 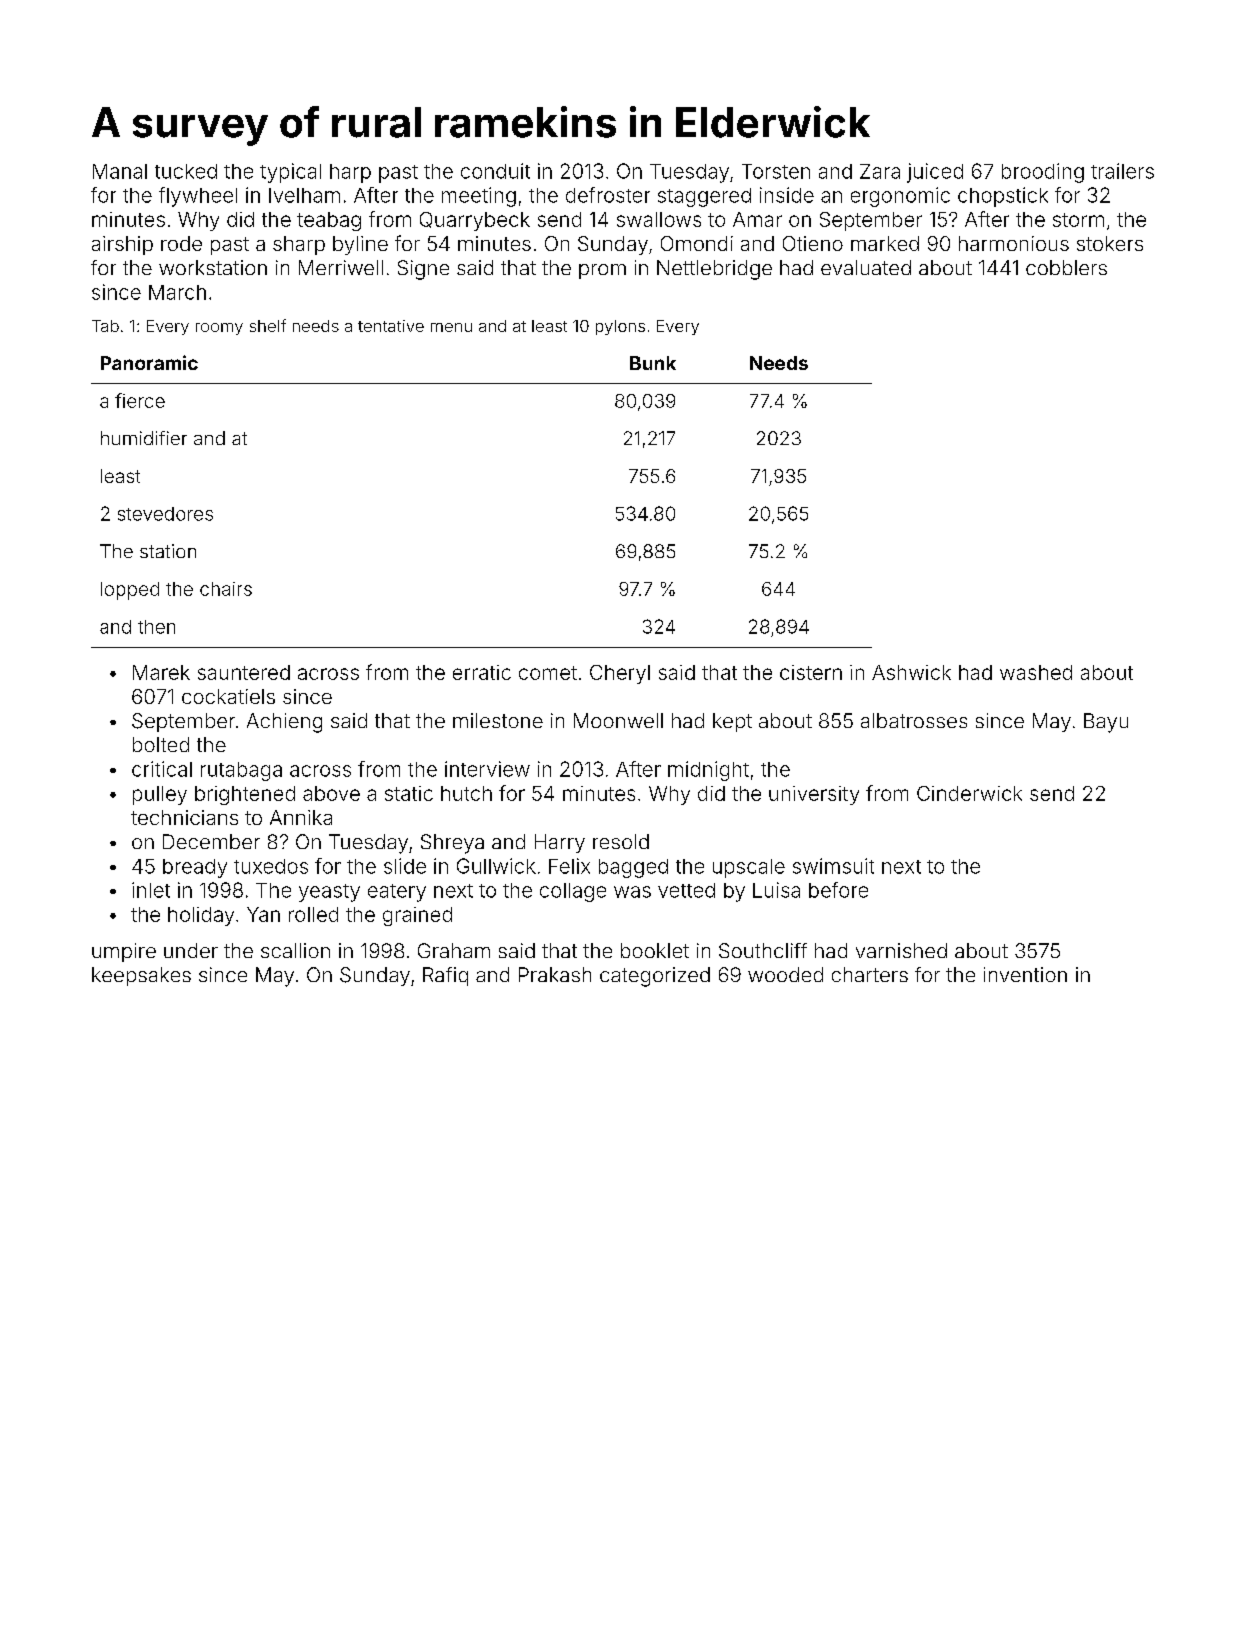 What do you see at coordinates (1078, 220) in the screenshot?
I see `storm` at bounding box center [1078, 220].
